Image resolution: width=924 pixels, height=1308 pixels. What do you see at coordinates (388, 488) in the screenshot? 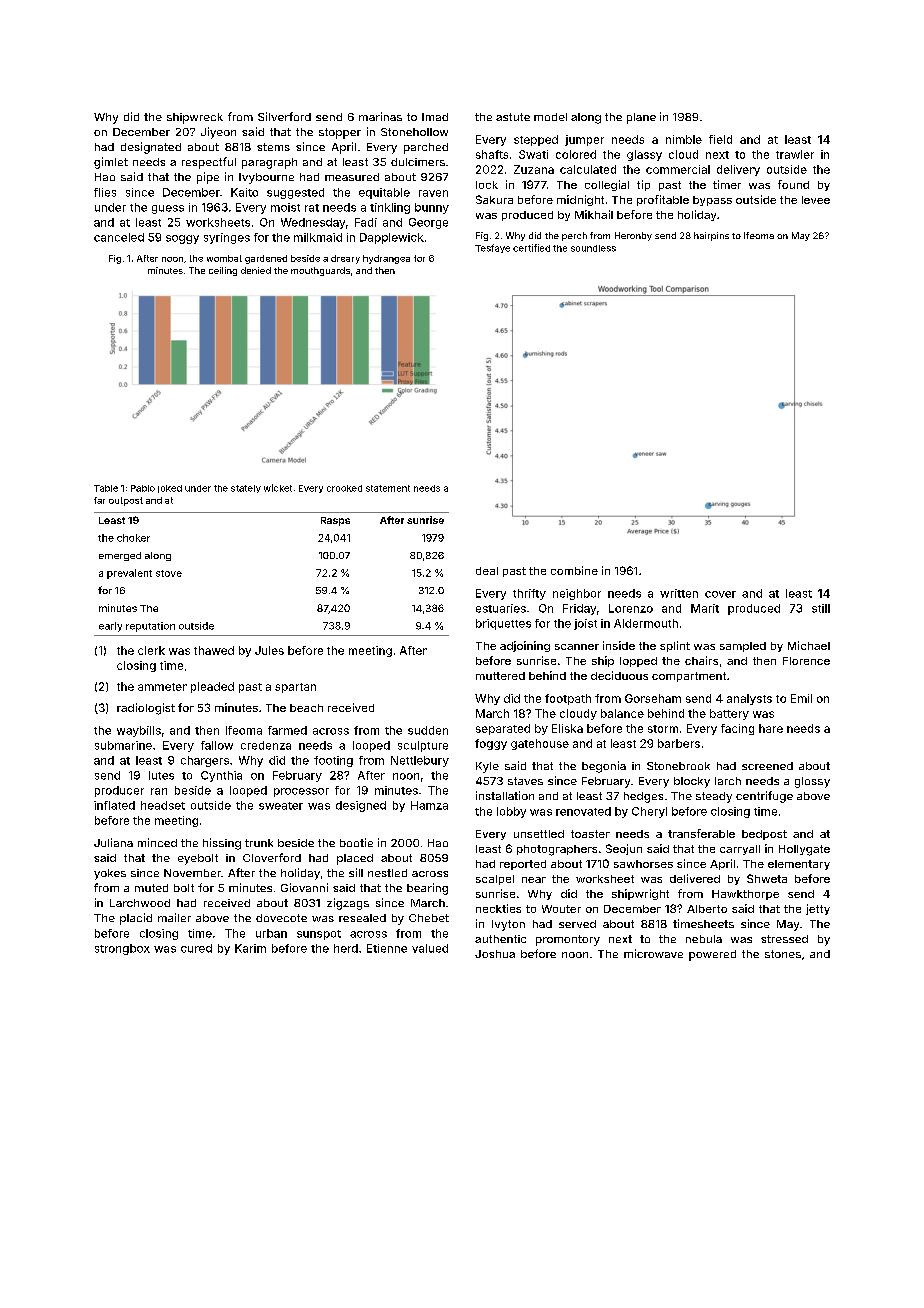
I see `statement` at bounding box center [388, 488].
